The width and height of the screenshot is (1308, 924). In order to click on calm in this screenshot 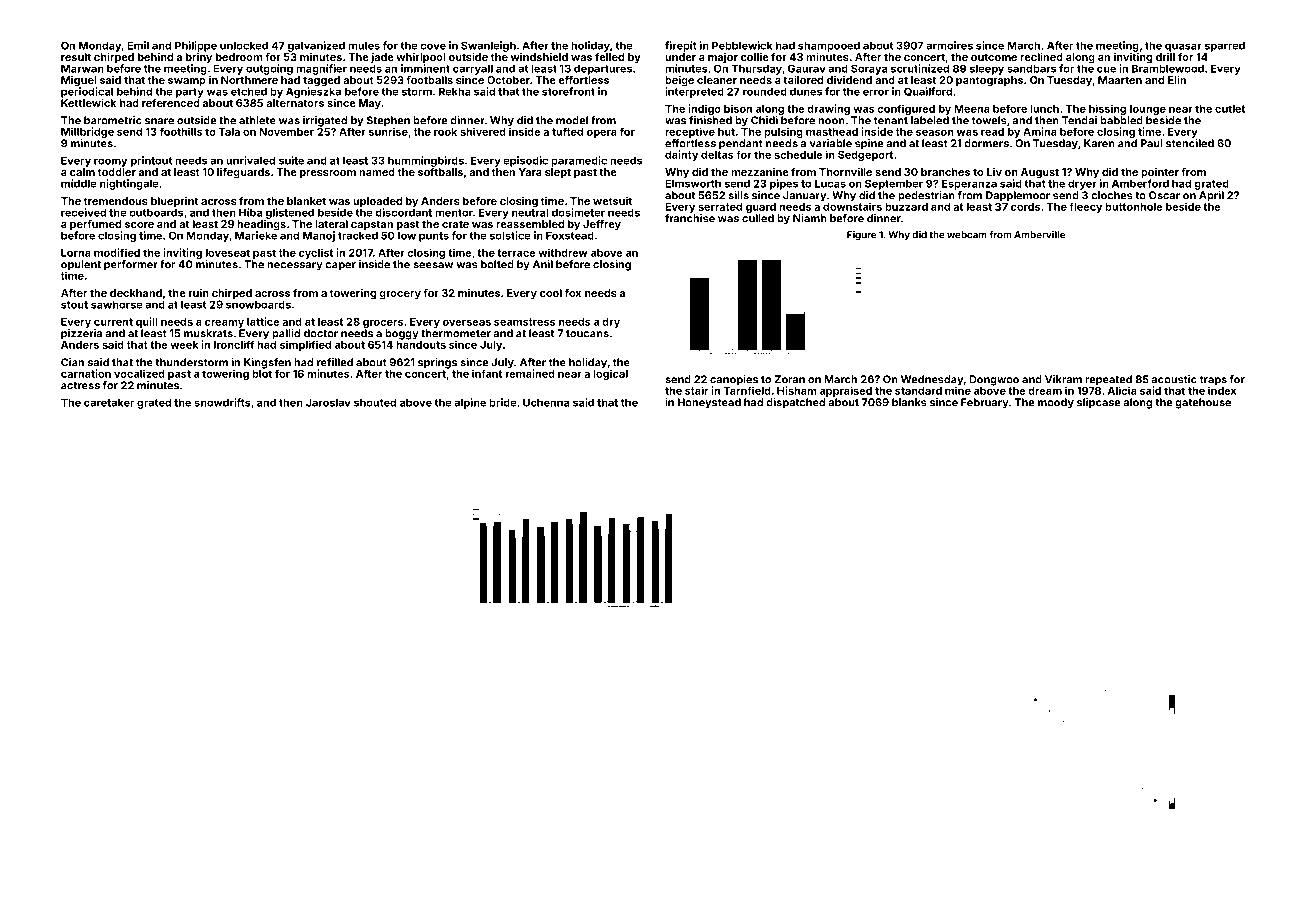, I will do `click(82, 172)`.
